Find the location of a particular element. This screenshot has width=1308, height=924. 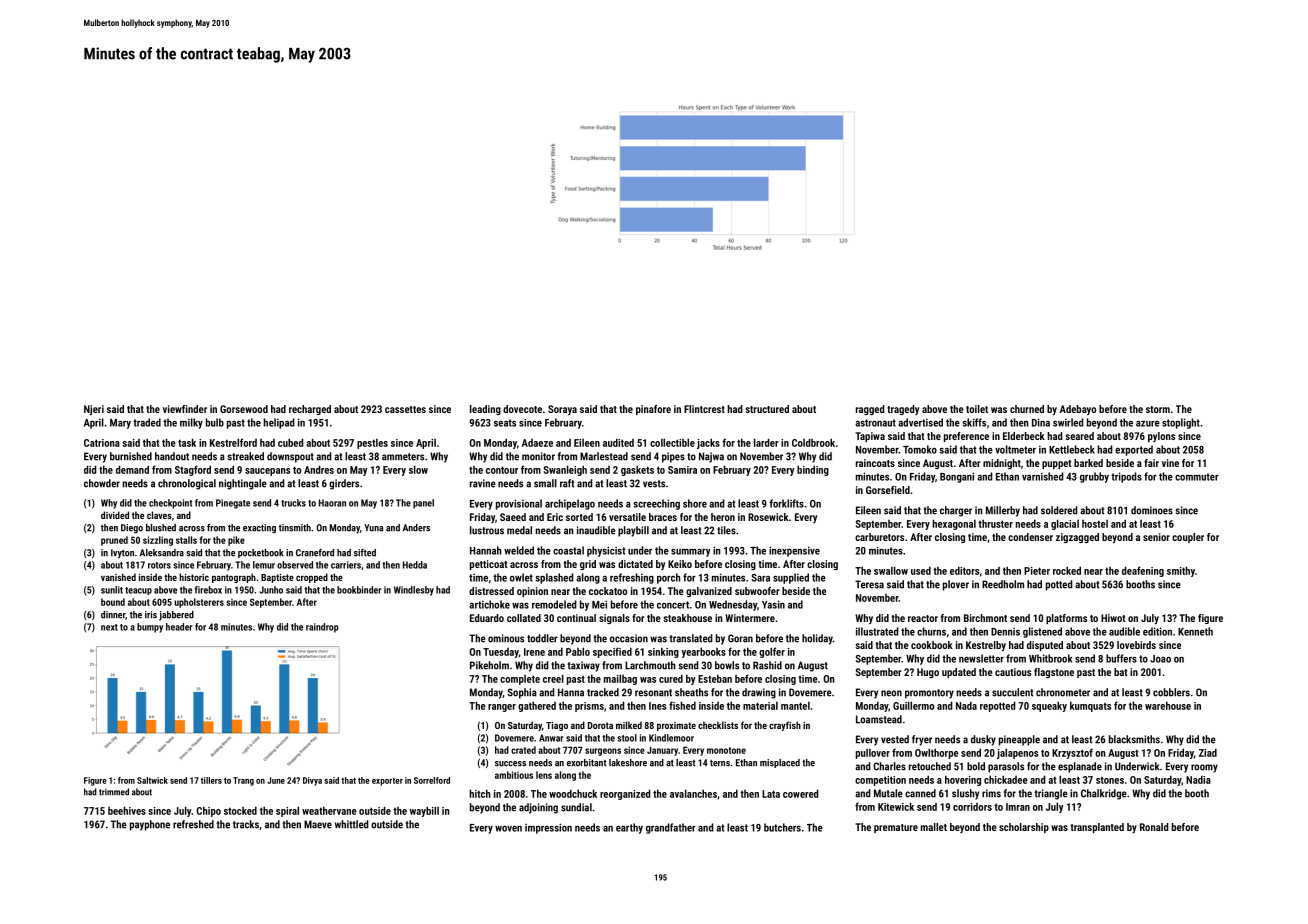

Gorsewood is located at coordinates (244, 409).
